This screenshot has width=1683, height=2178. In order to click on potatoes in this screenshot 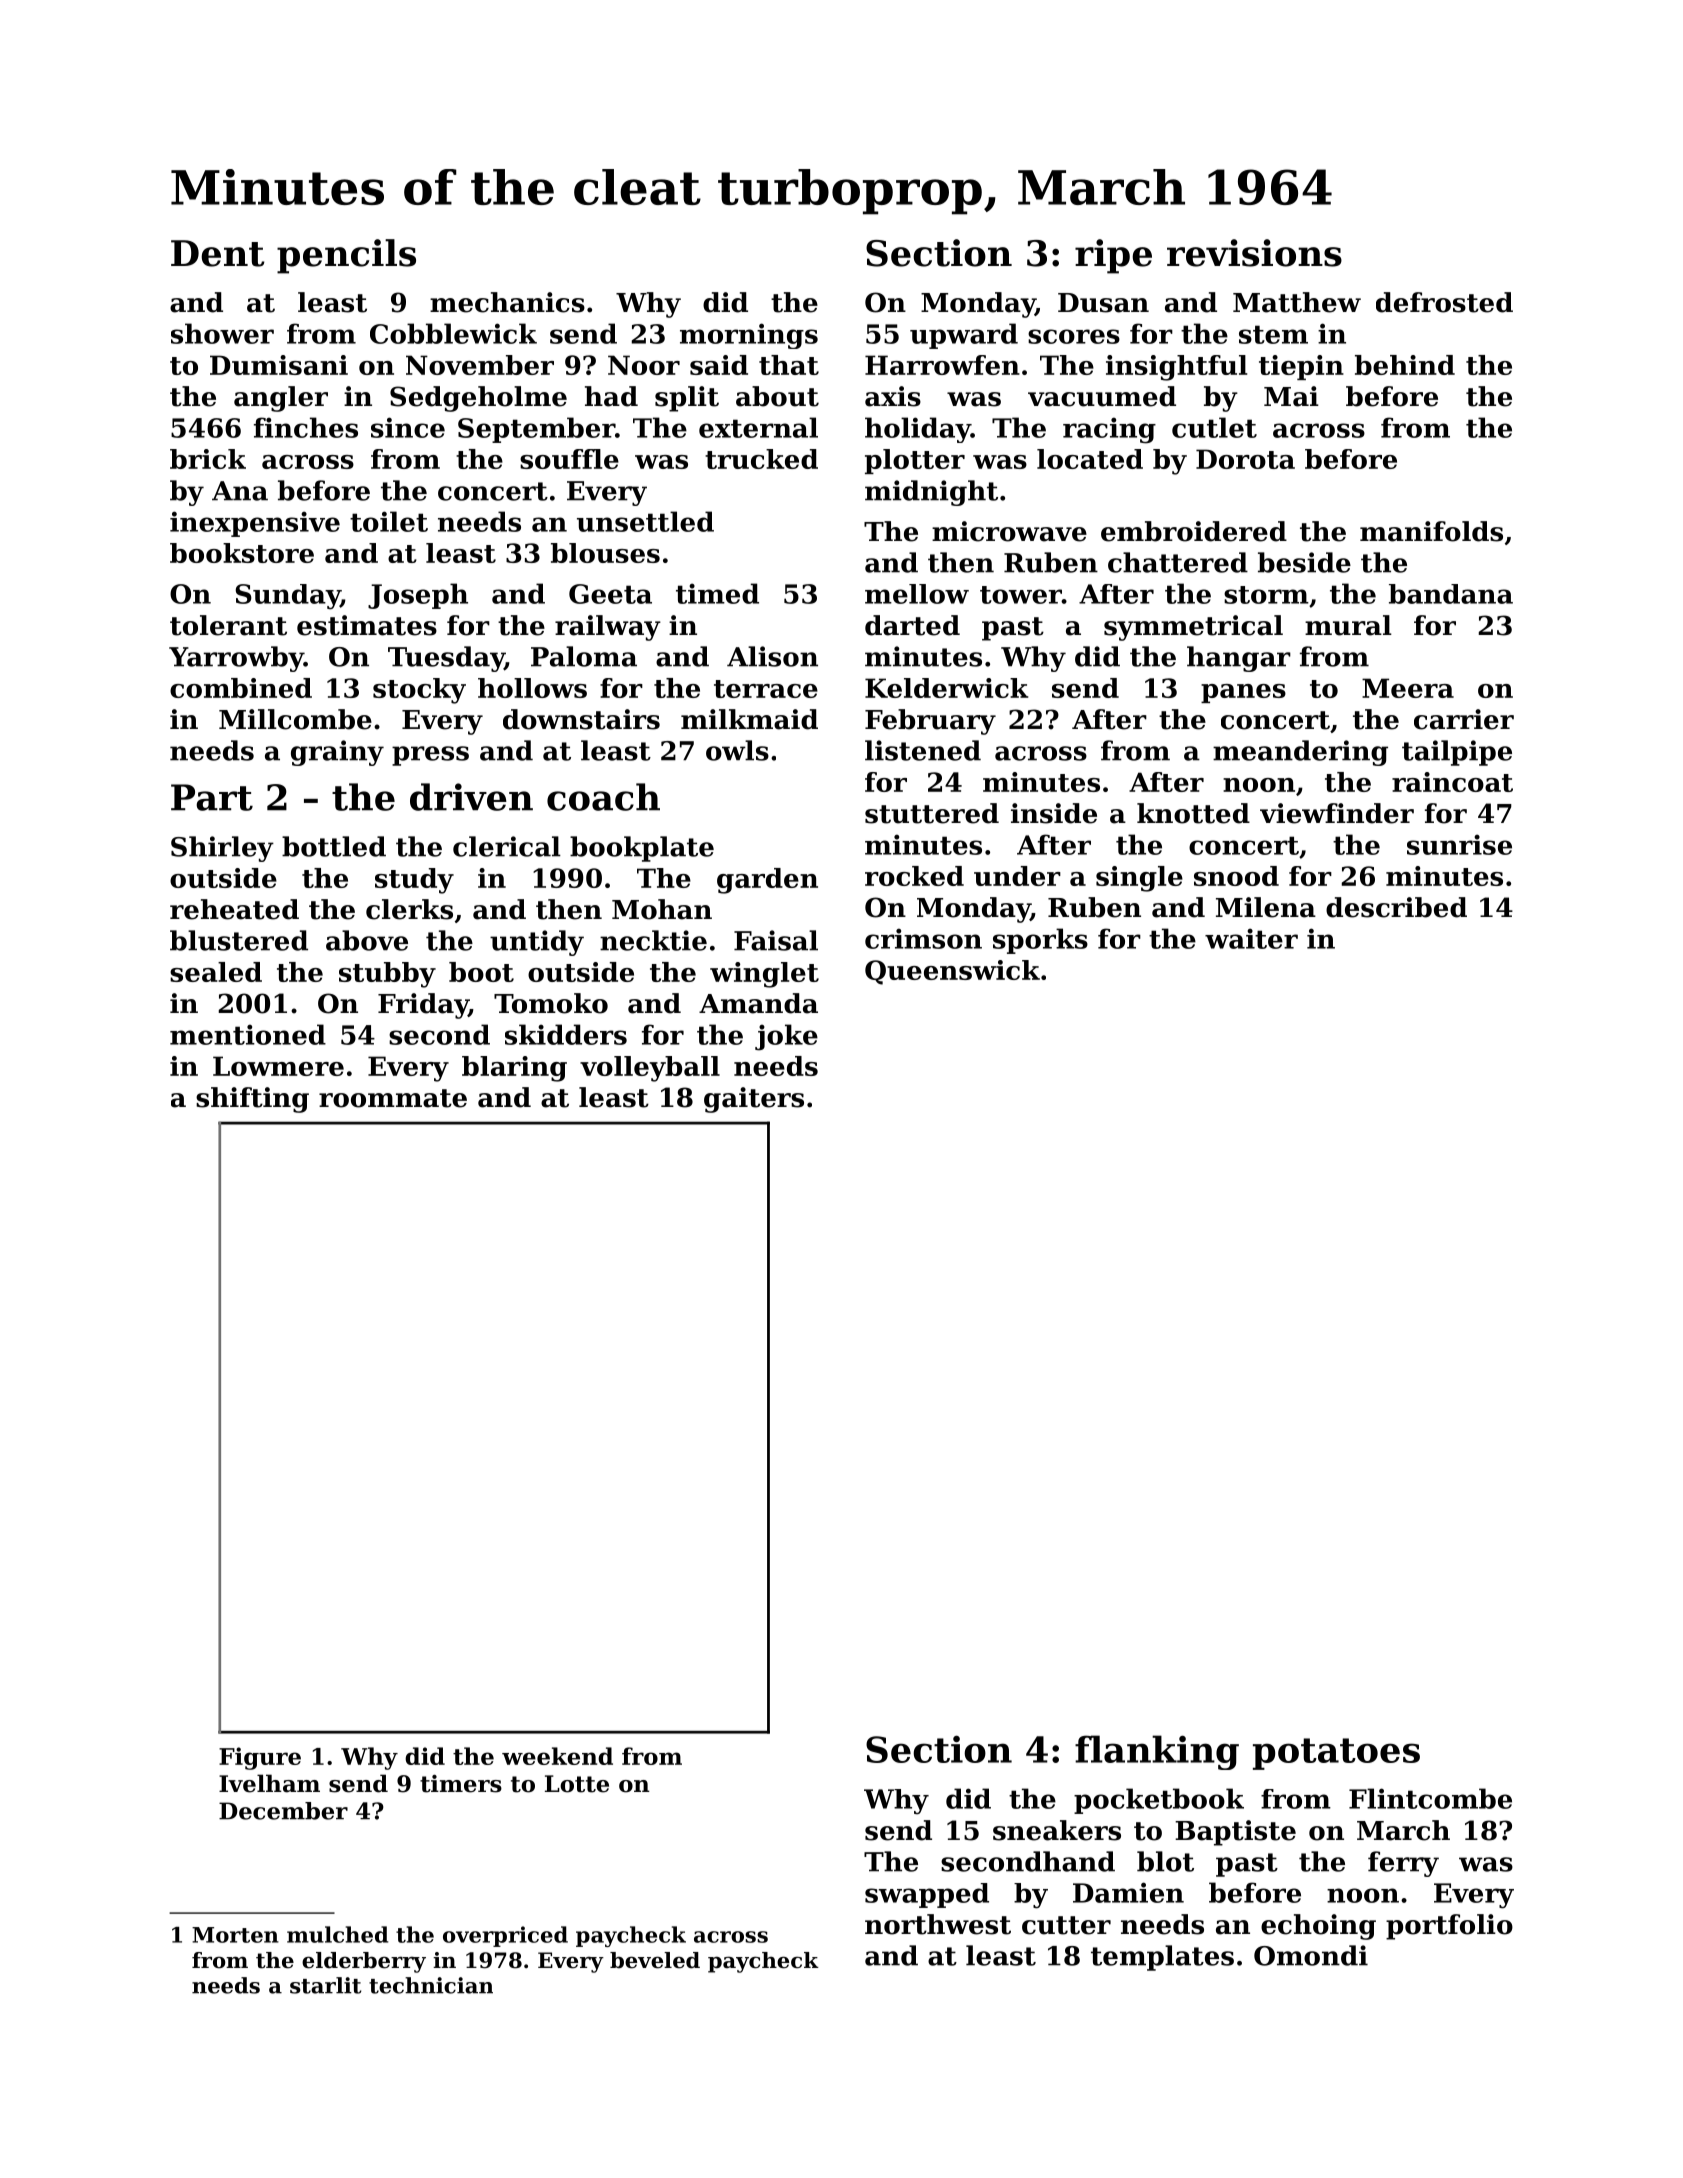, I will do `click(1336, 1754)`.
